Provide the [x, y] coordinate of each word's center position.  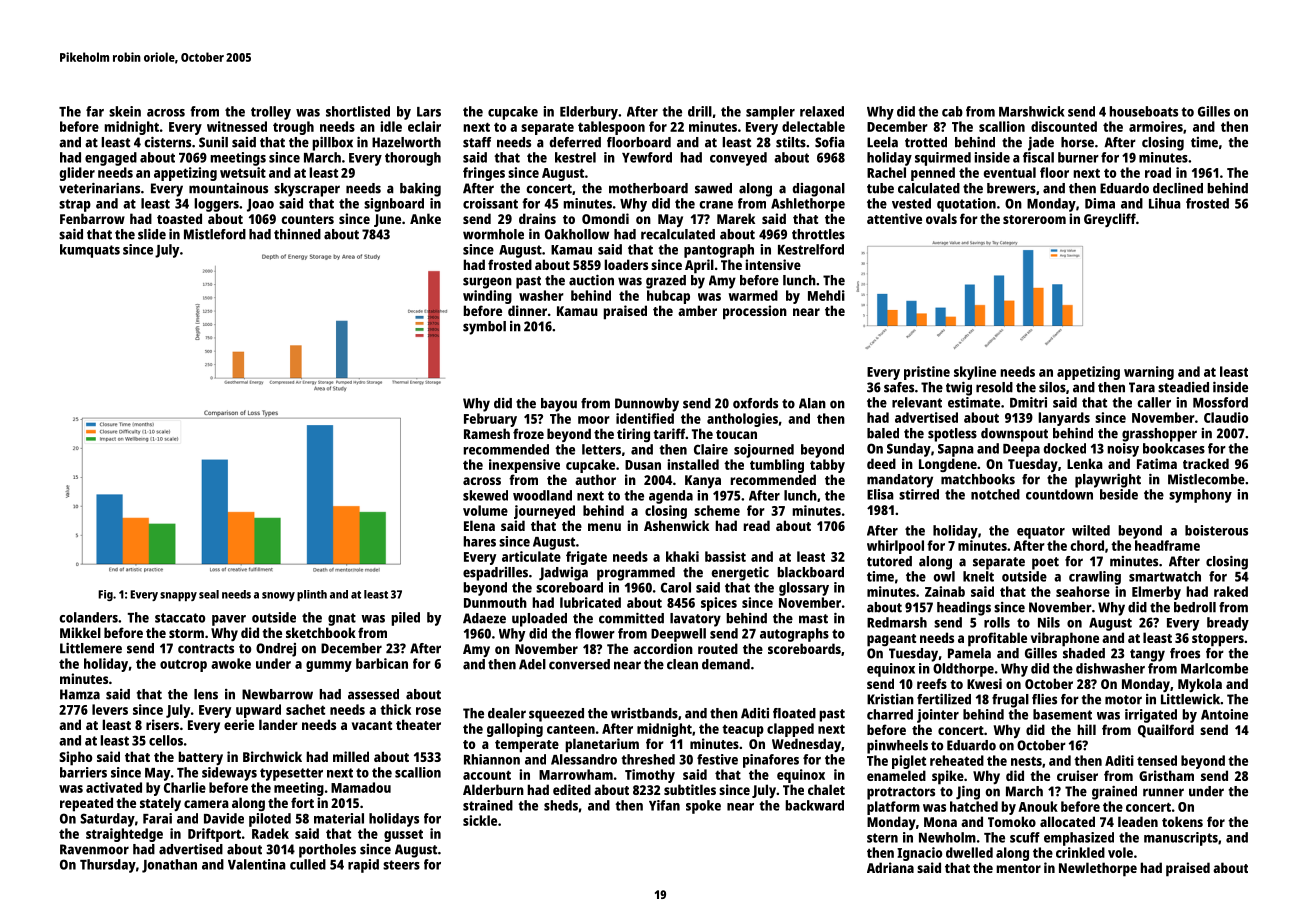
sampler [770, 113]
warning [1149, 373]
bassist [725, 556]
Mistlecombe [1206, 479]
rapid [363, 866]
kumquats [90, 251]
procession [755, 312]
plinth [312, 595]
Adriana [890, 867]
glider [77, 174]
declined [1178, 188]
